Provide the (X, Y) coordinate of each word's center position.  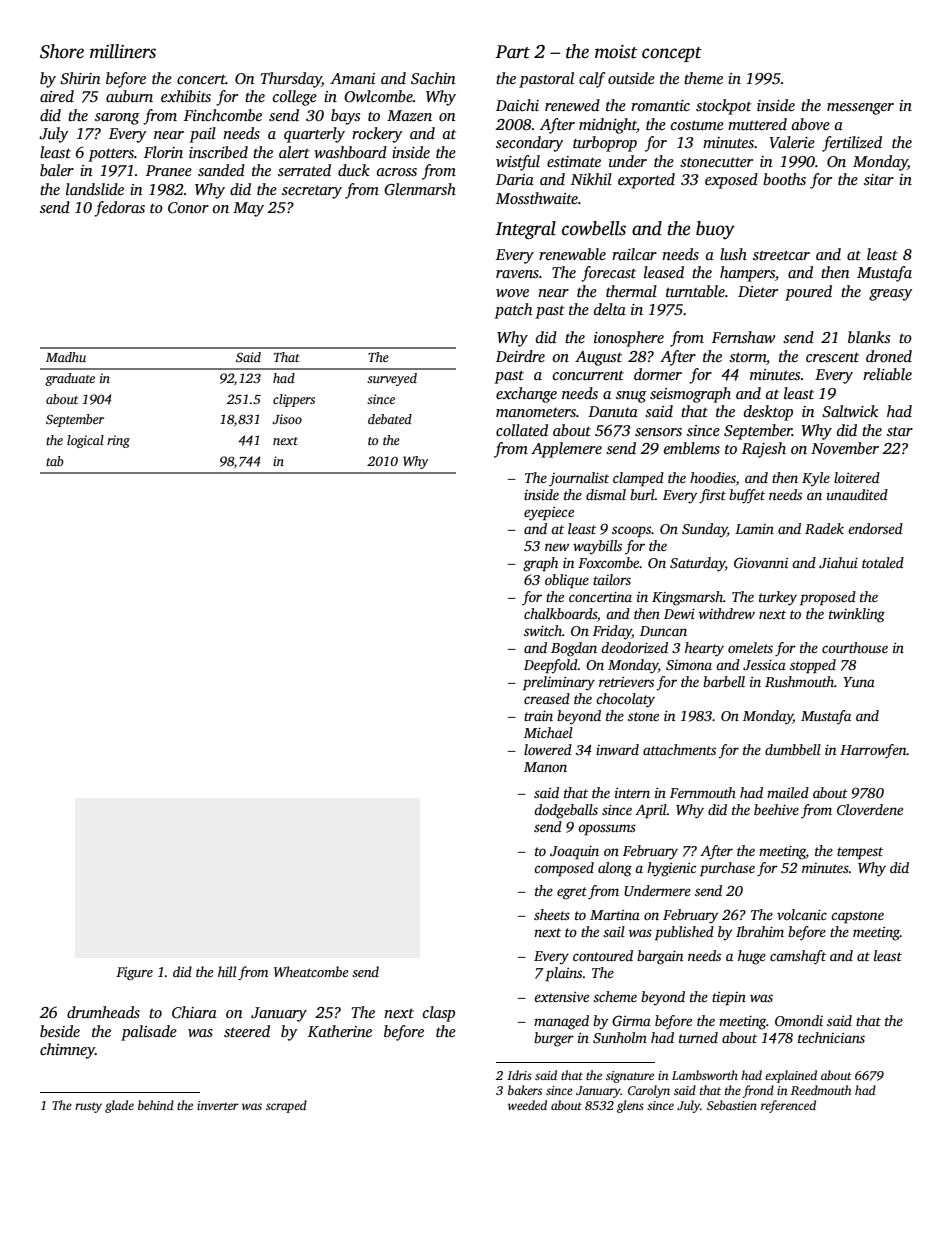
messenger (860, 109)
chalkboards (560, 613)
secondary (529, 144)
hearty (704, 649)
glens (630, 1106)
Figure (134, 973)
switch (543, 630)
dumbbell (793, 749)
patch (513, 311)
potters (111, 155)
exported (646, 181)
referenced (788, 1106)
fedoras (119, 209)
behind (156, 1105)
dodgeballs (566, 811)
